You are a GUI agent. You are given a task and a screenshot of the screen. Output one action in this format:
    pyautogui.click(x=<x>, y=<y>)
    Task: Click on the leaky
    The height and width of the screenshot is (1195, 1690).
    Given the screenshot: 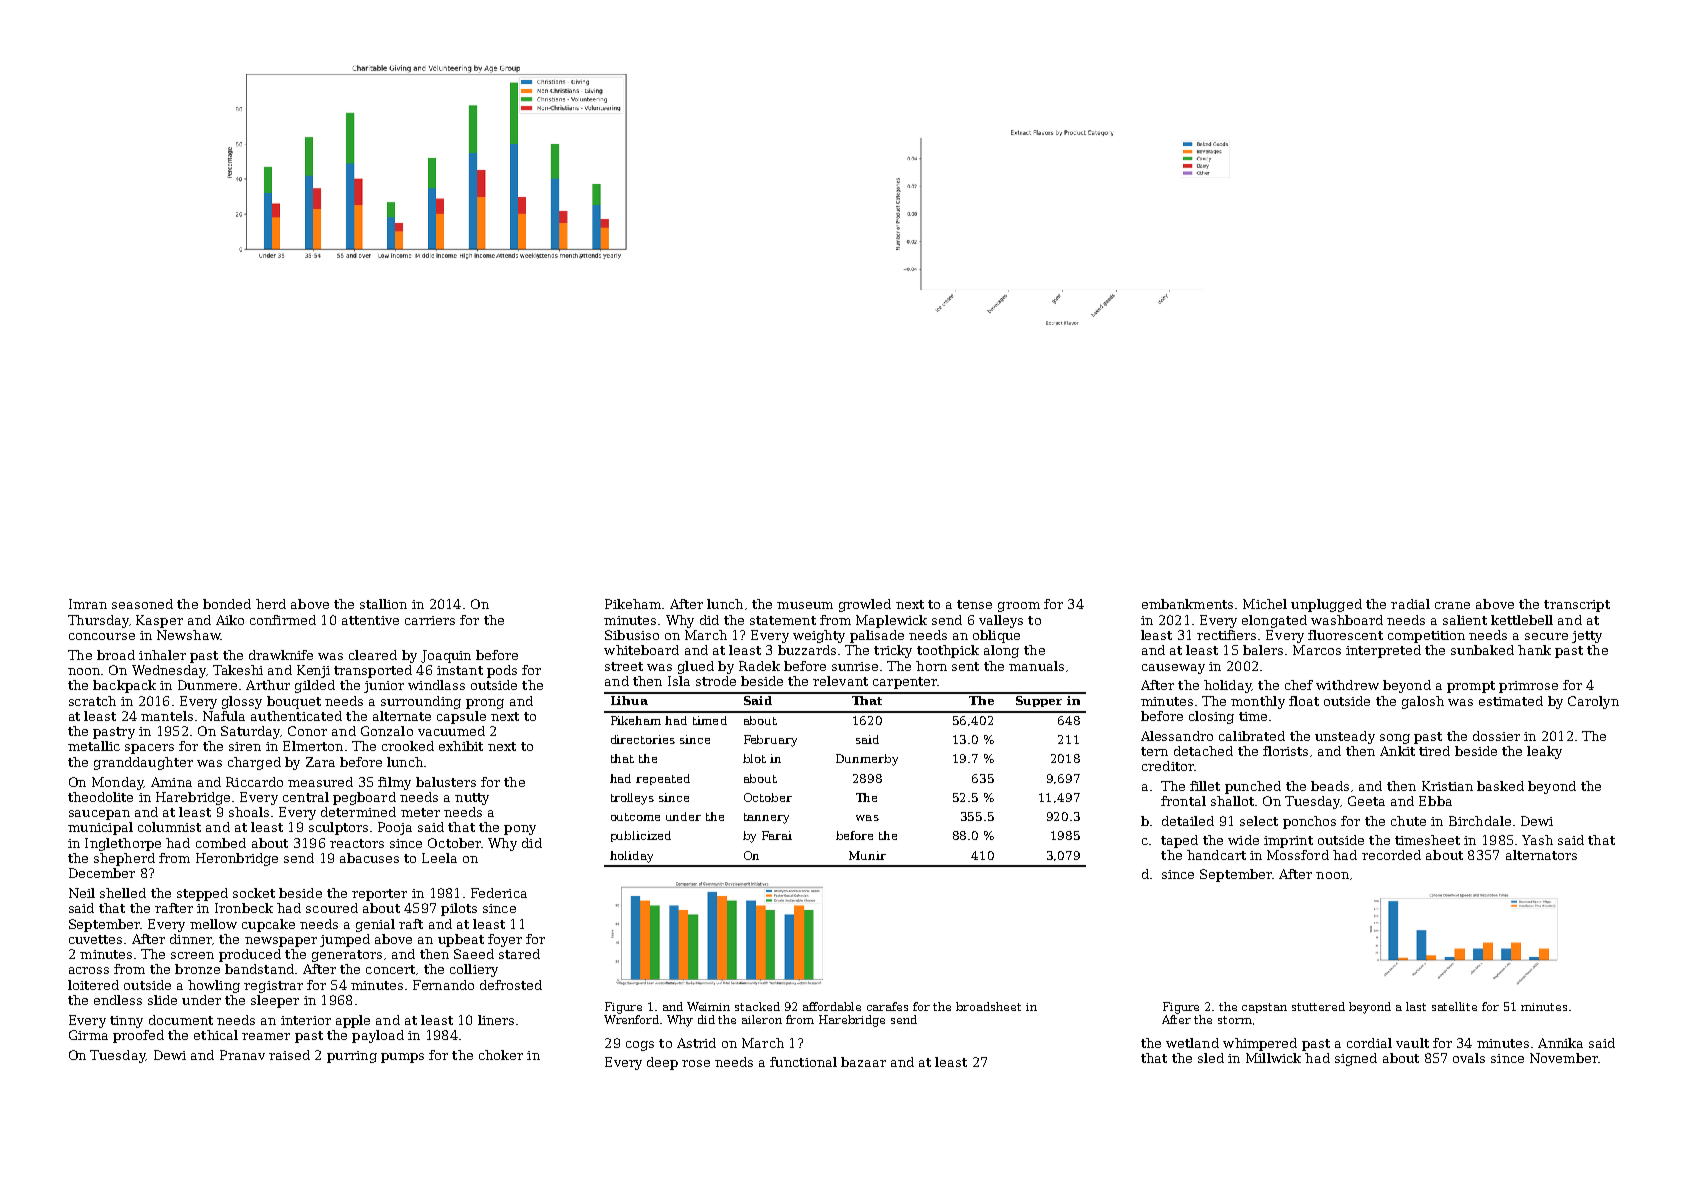 What is the action you would take?
    pyautogui.click(x=1544, y=752)
